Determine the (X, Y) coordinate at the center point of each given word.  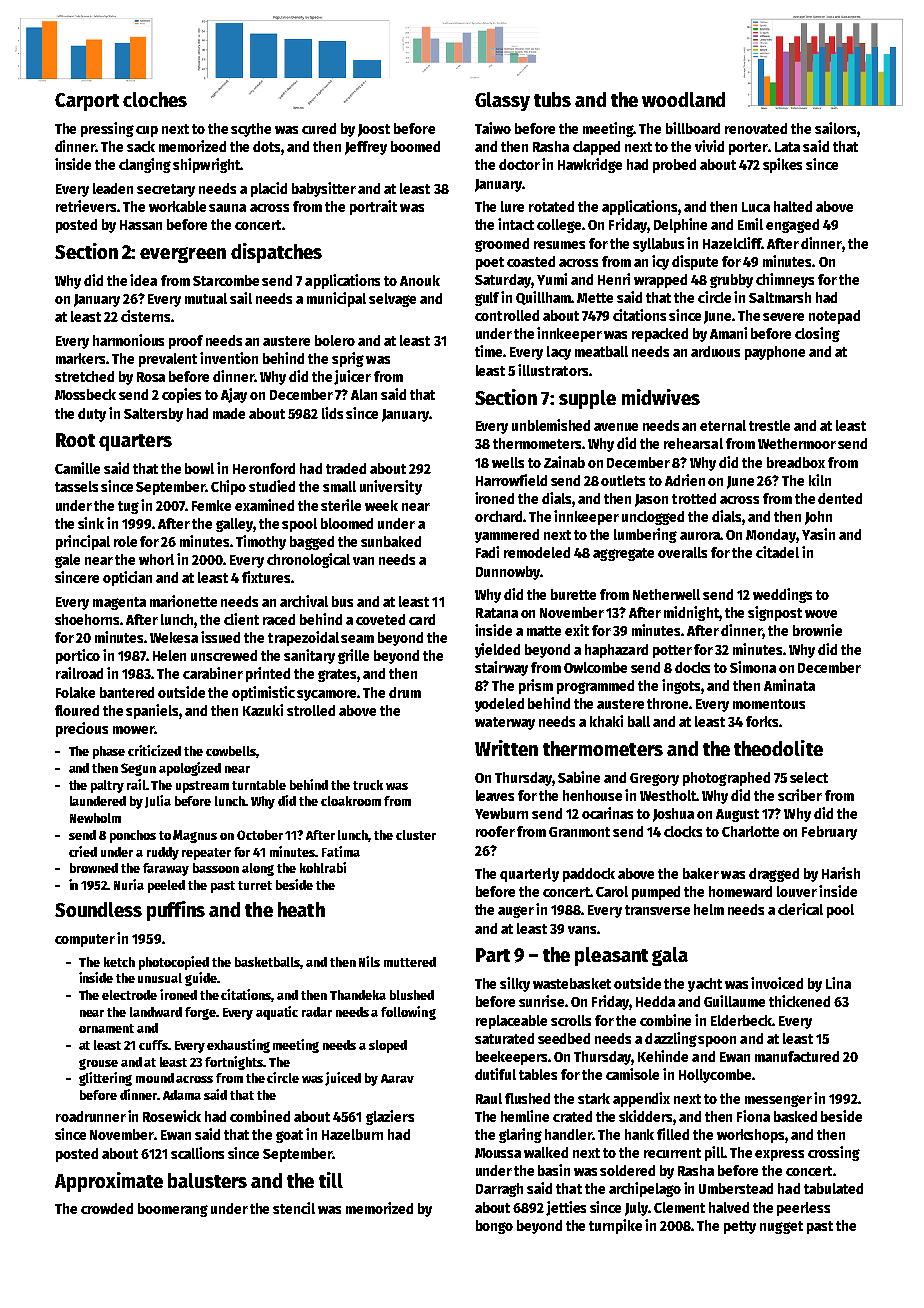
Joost (374, 130)
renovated (756, 128)
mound (155, 1078)
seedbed (564, 1038)
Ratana (497, 613)
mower (133, 730)
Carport (87, 102)
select (809, 777)
